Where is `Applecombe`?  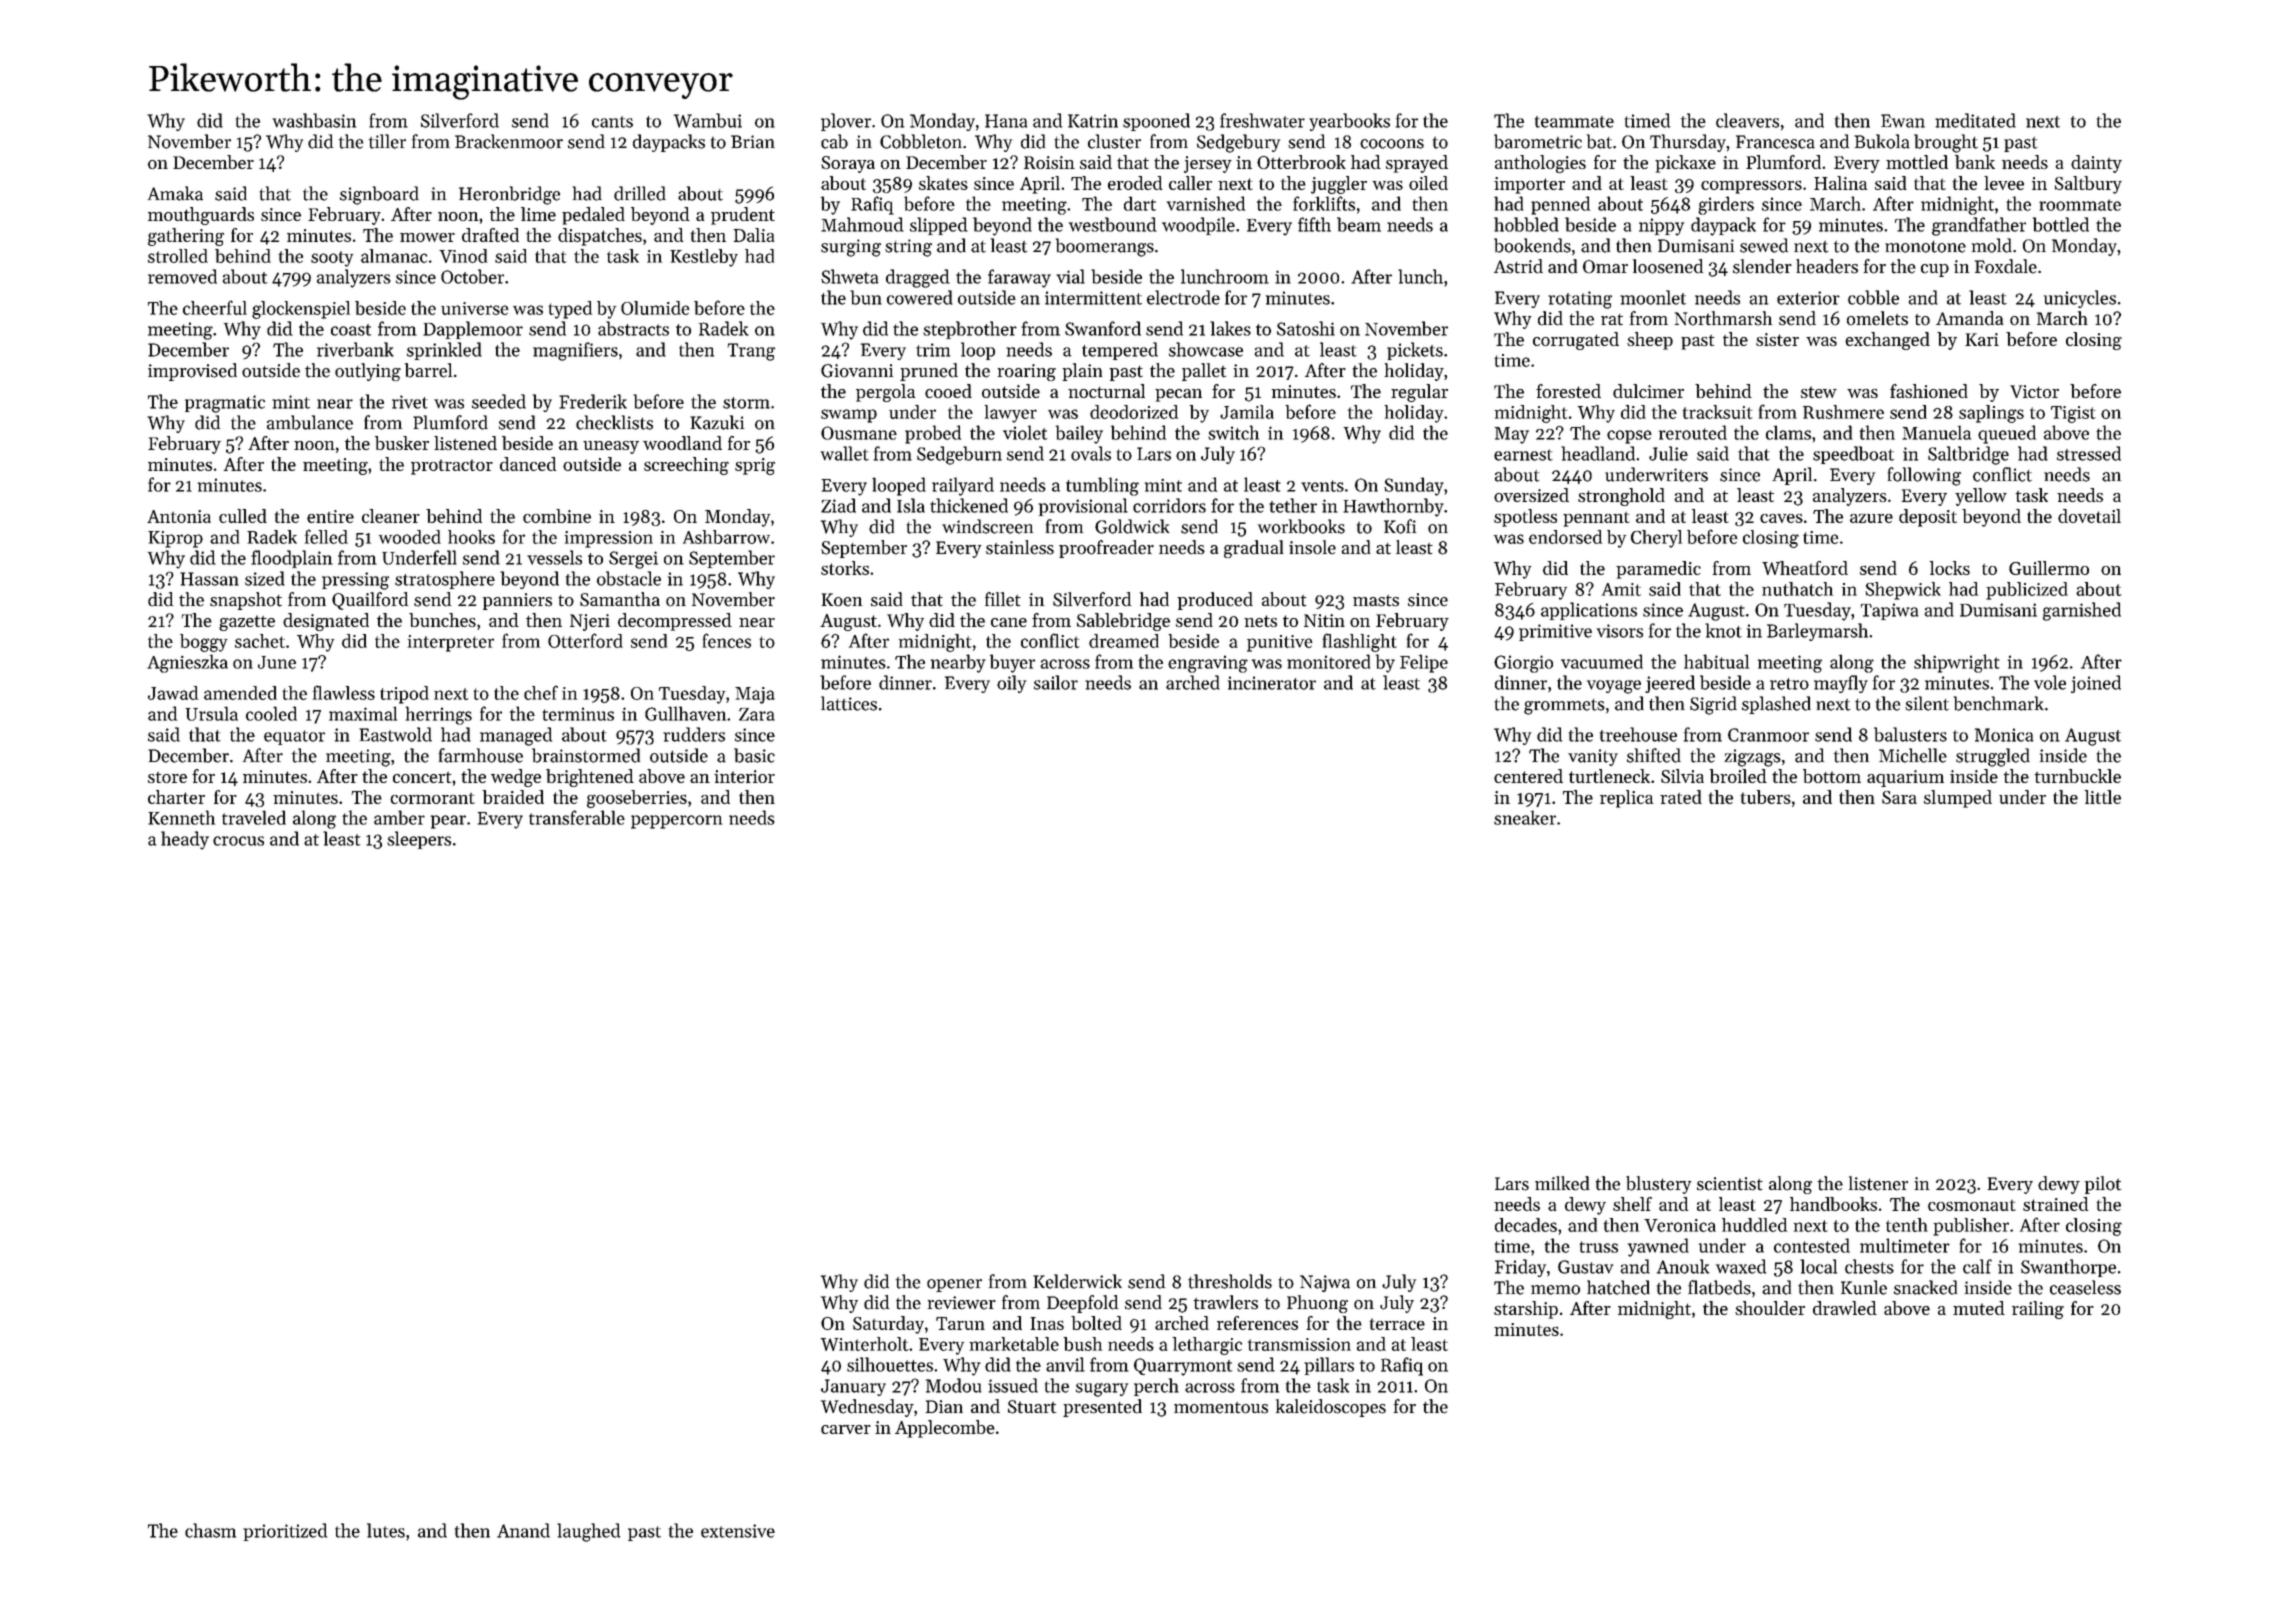 Applecombe is located at coordinates (945, 1429).
